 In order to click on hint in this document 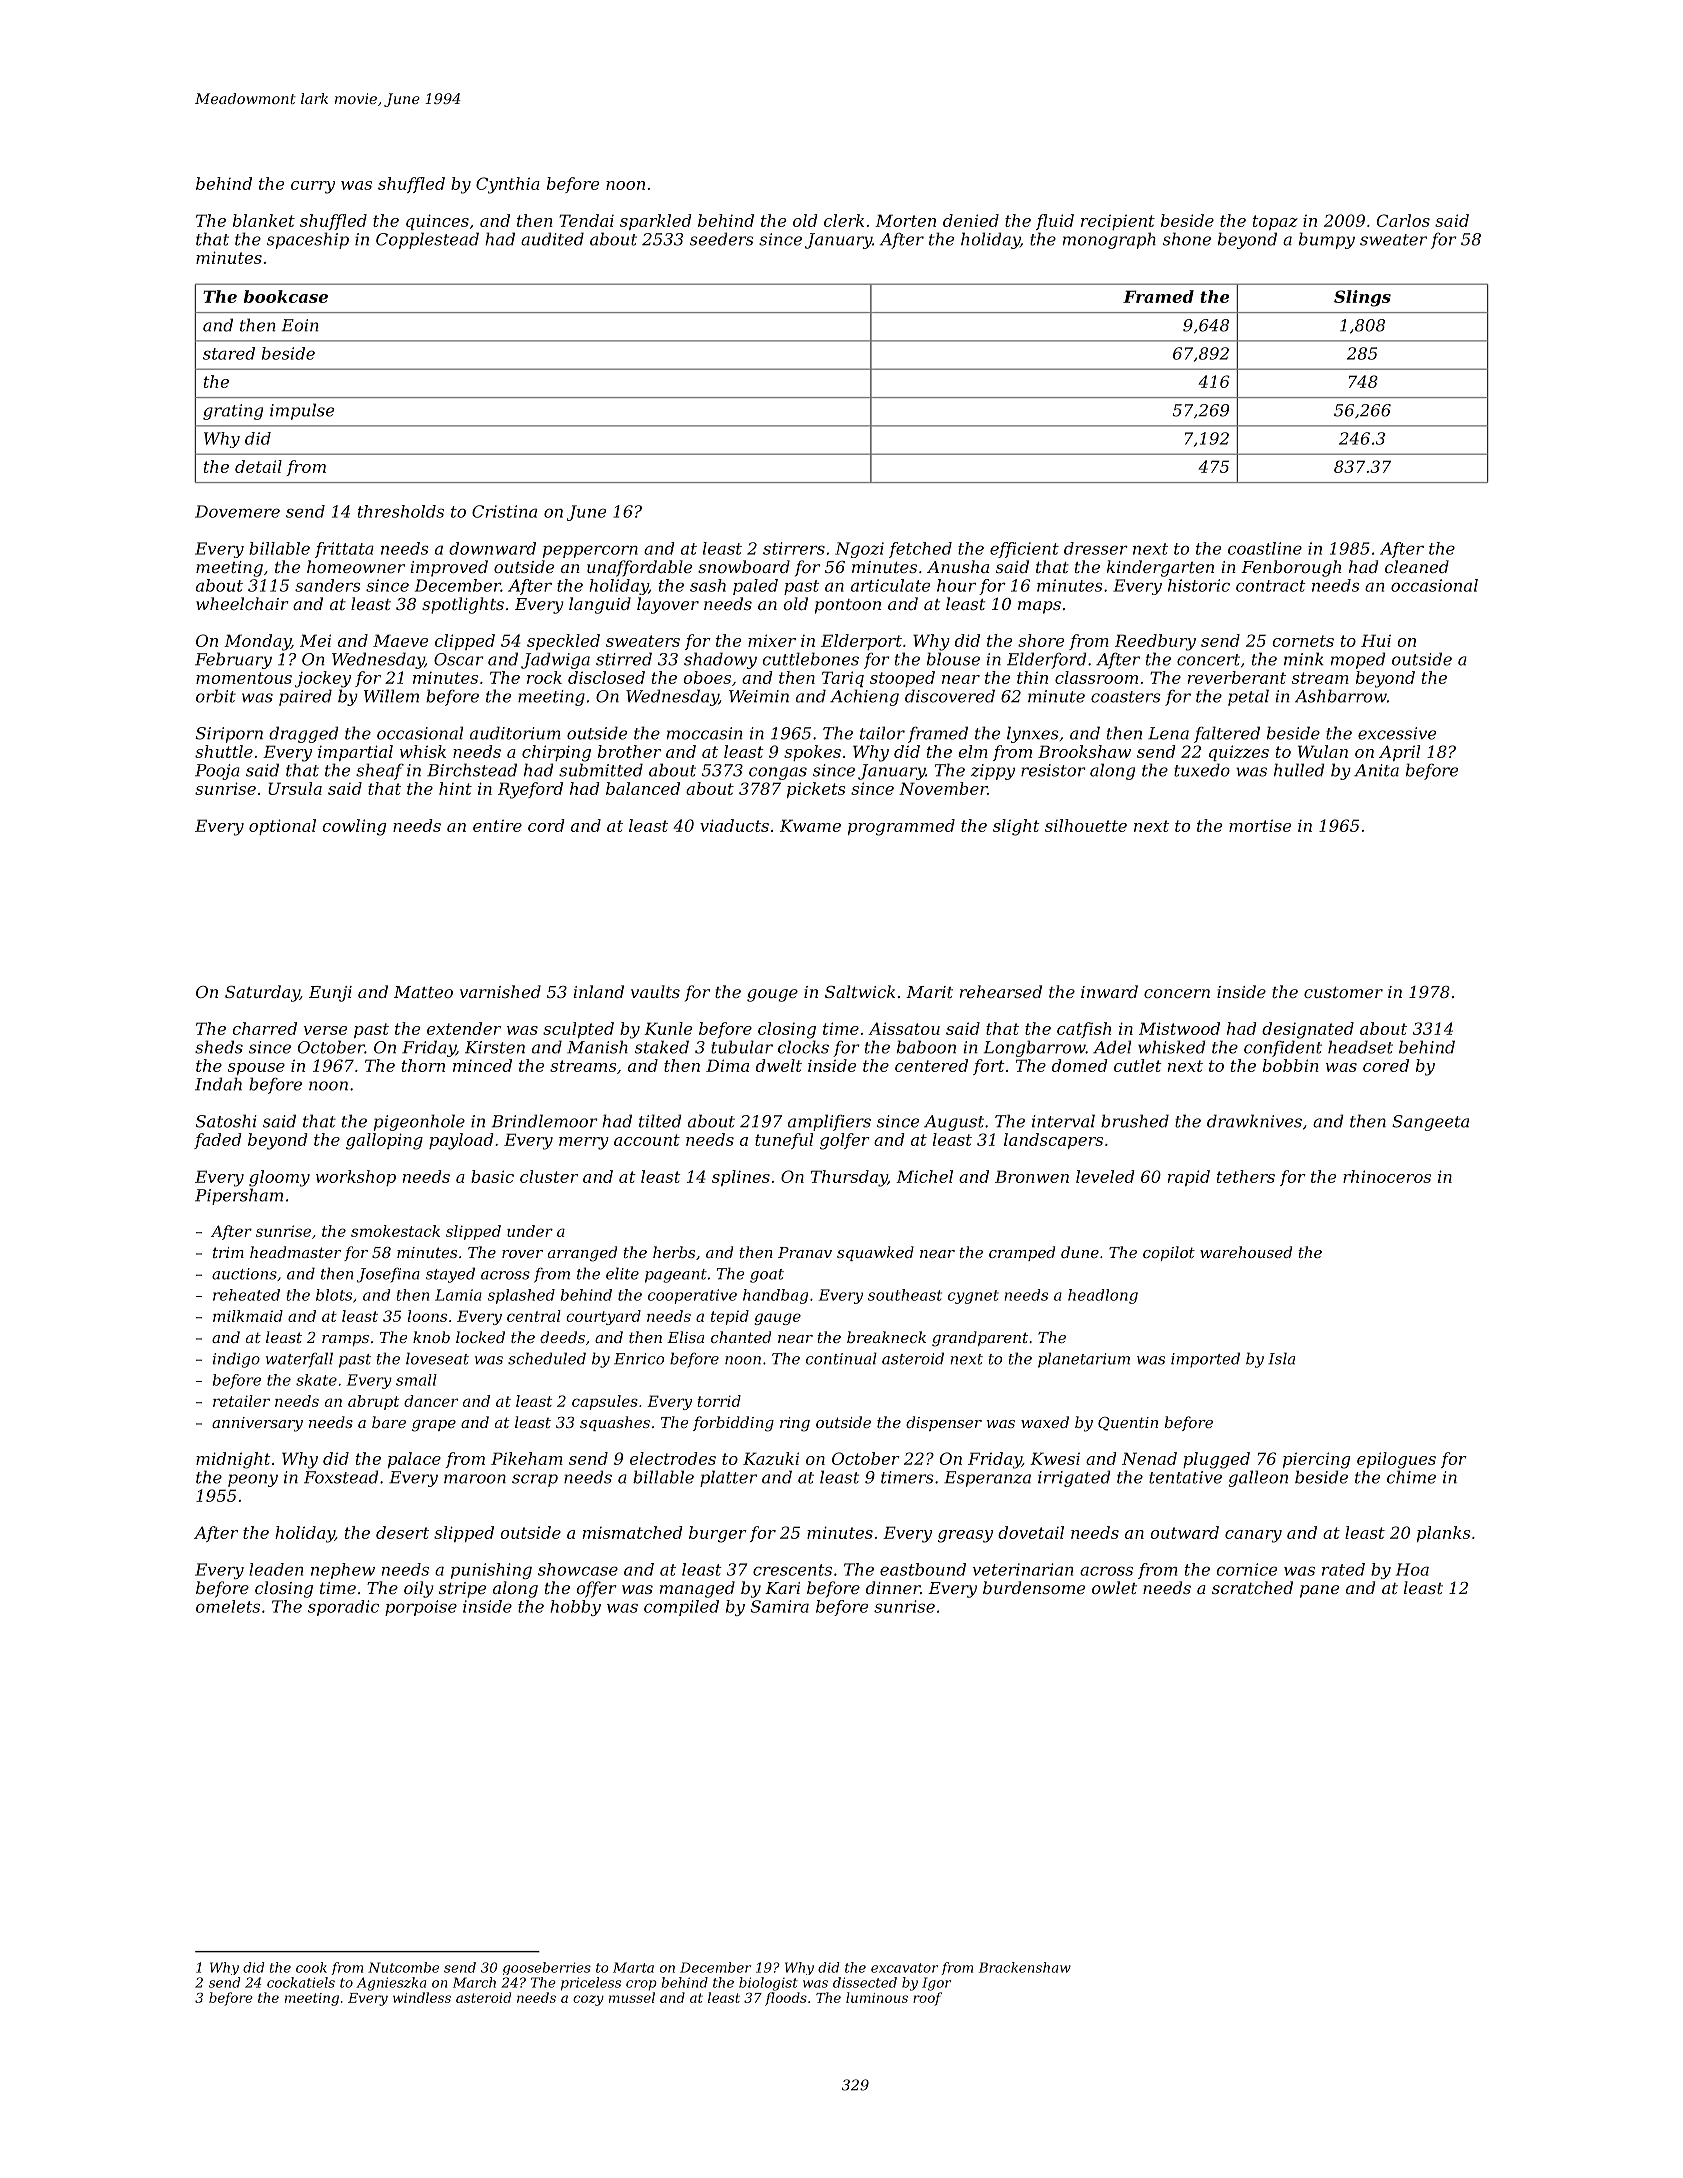, I will do `click(455, 788)`.
